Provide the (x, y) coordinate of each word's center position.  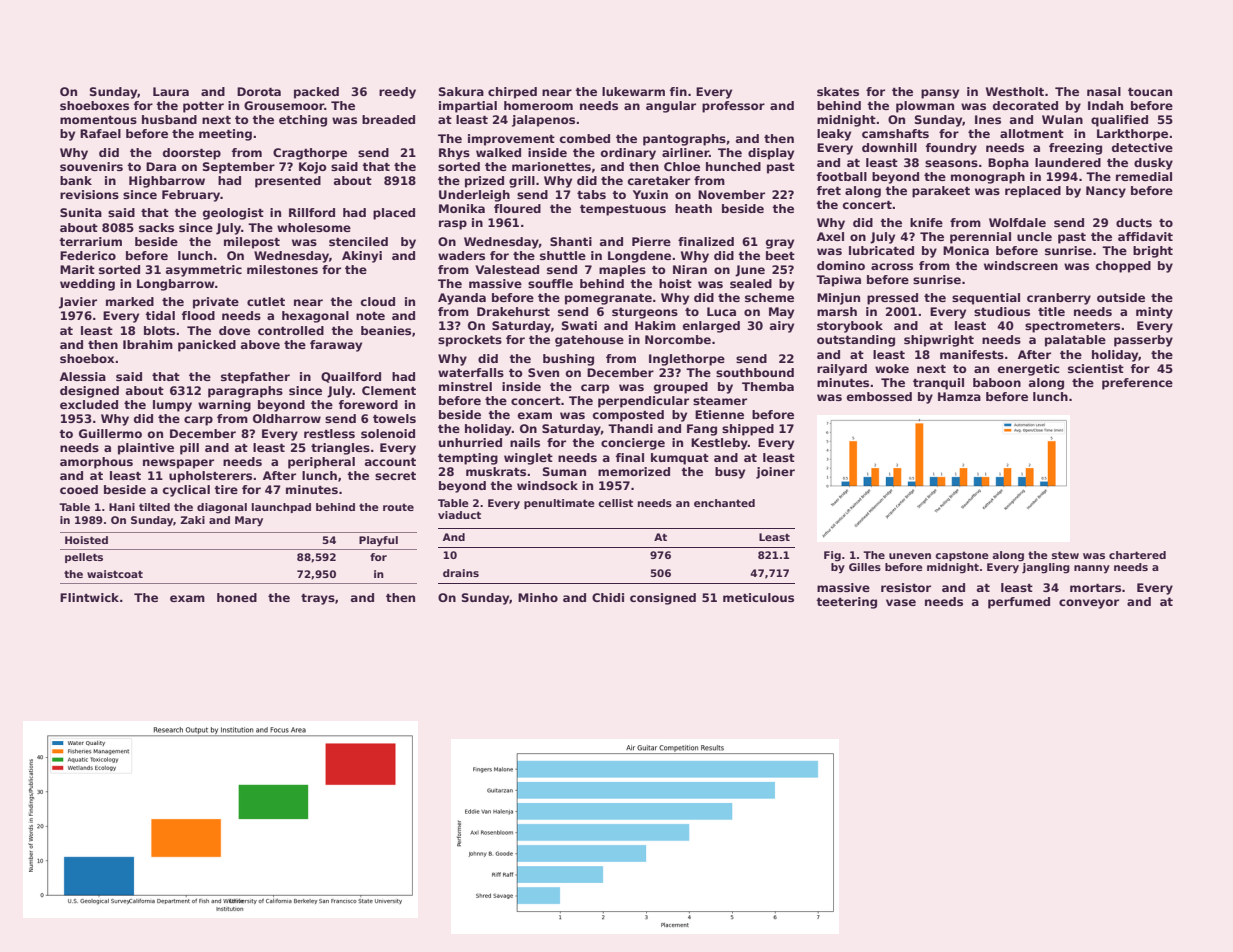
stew (1065, 555)
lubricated (881, 250)
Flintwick (89, 597)
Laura (171, 91)
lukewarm (633, 91)
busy (730, 473)
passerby (1143, 341)
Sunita (81, 212)
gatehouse (589, 341)
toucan (1150, 92)
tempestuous (623, 210)
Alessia (83, 376)
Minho (538, 597)
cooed (79, 489)
